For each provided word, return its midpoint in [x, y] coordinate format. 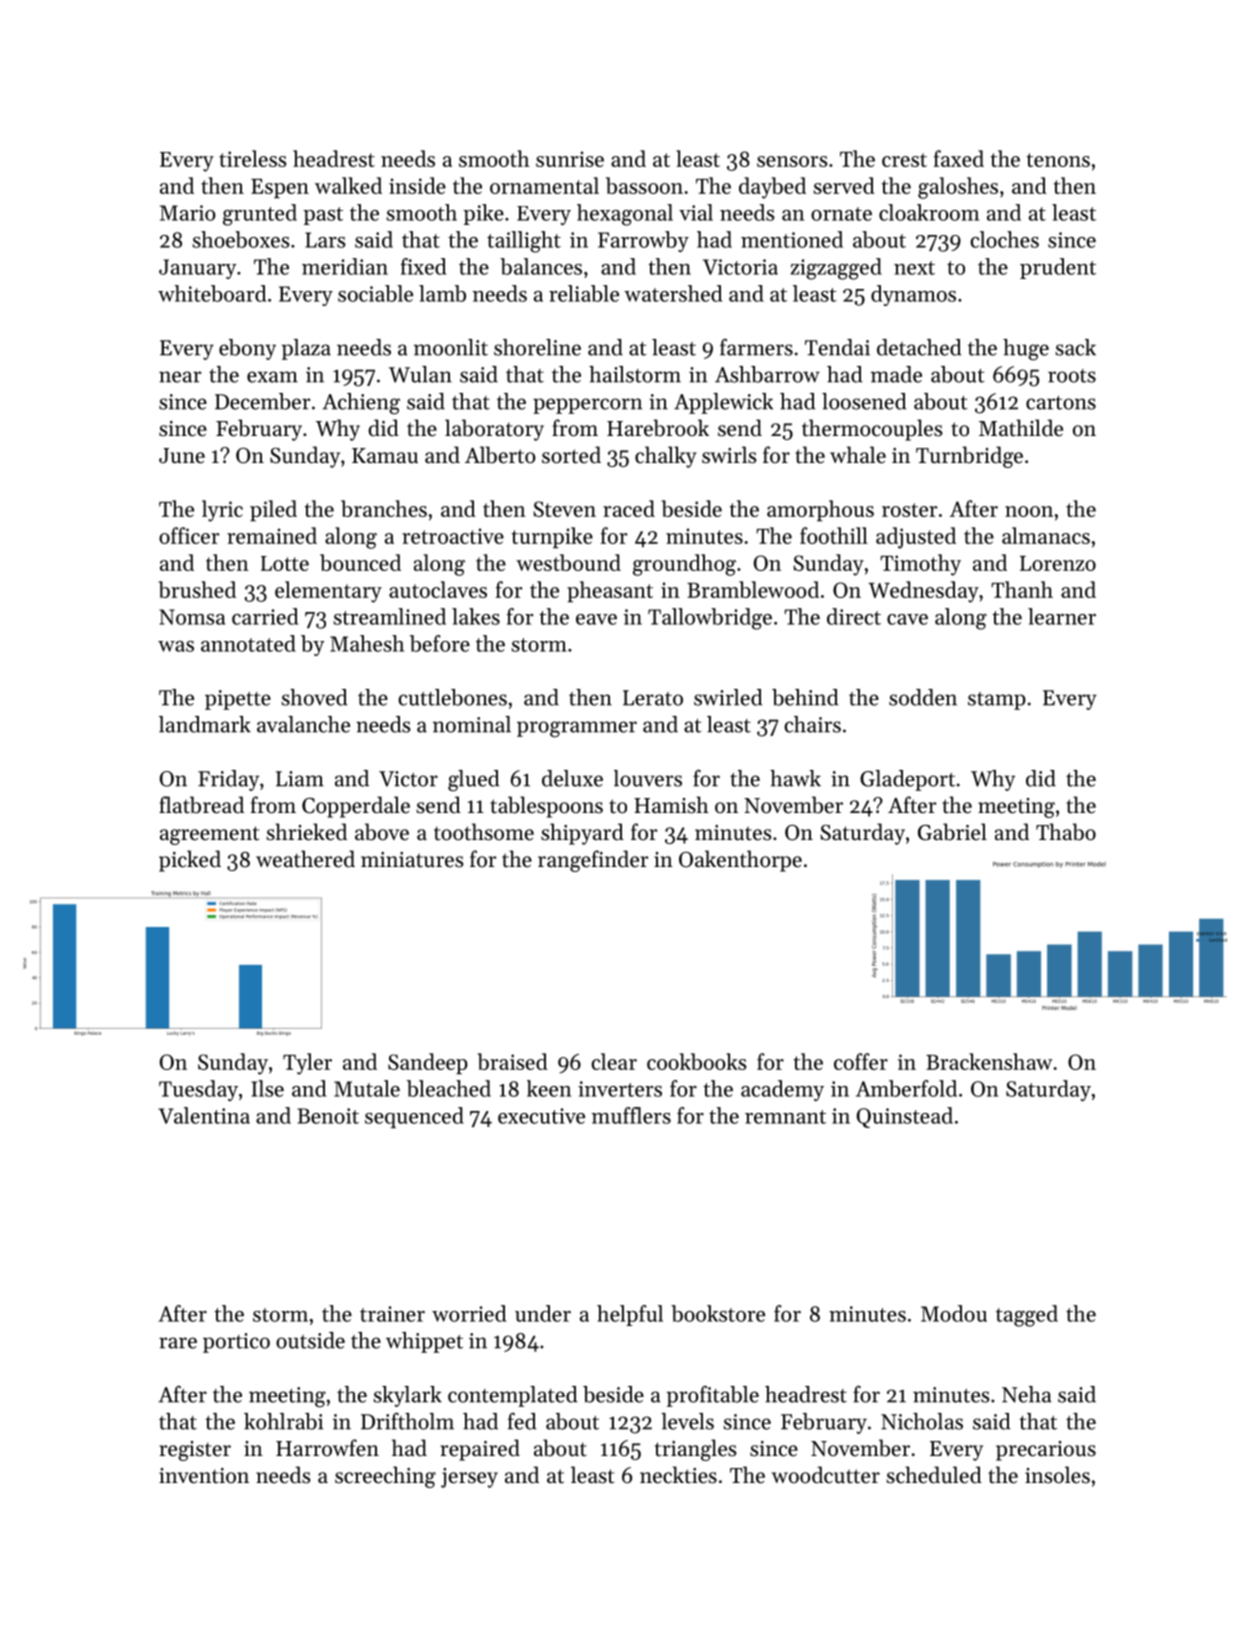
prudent [1058, 268]
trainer [392, 1314]
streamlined [389, 616]
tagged [1027, 1316]
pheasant [610, 591]
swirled [728, 697]
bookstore [718, 1313]
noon [1029, 511]
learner [1062, 616]
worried [469, 1313]
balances [541, 266]
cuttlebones [453, 697]
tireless [253, 158]
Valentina [204, 1115]
